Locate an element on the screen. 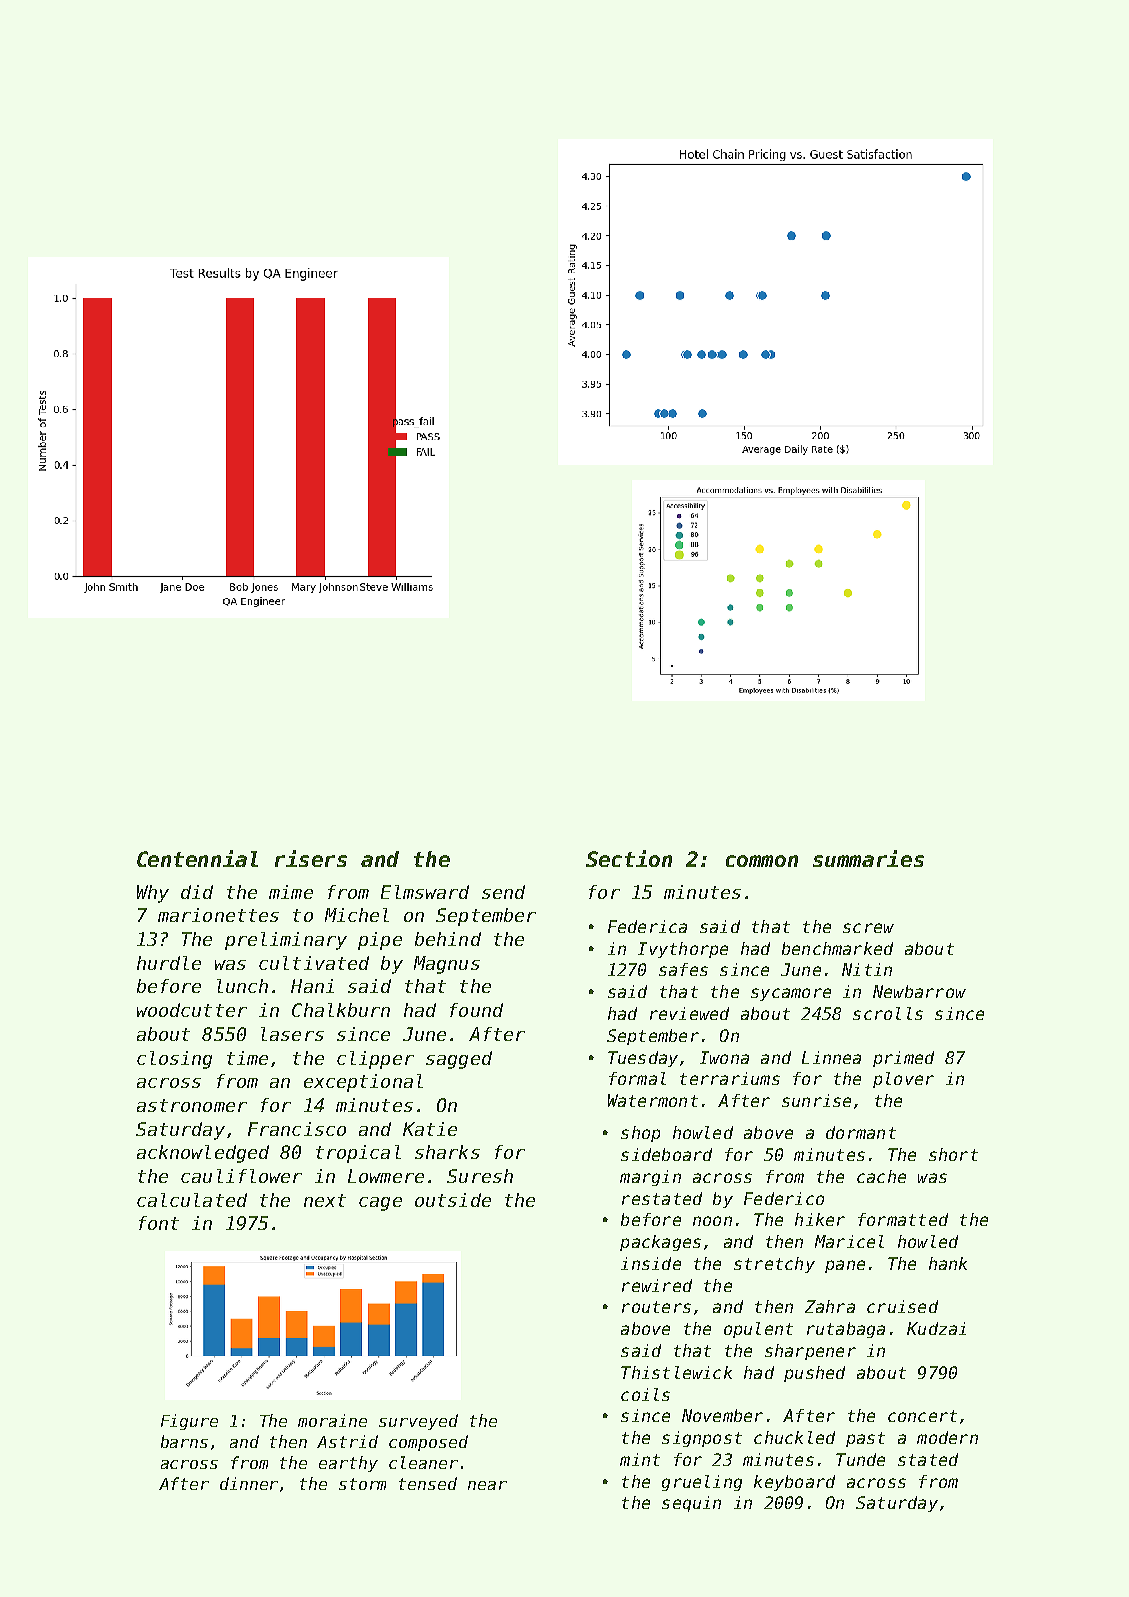  opulent is located at coordinates (758, 1330).
